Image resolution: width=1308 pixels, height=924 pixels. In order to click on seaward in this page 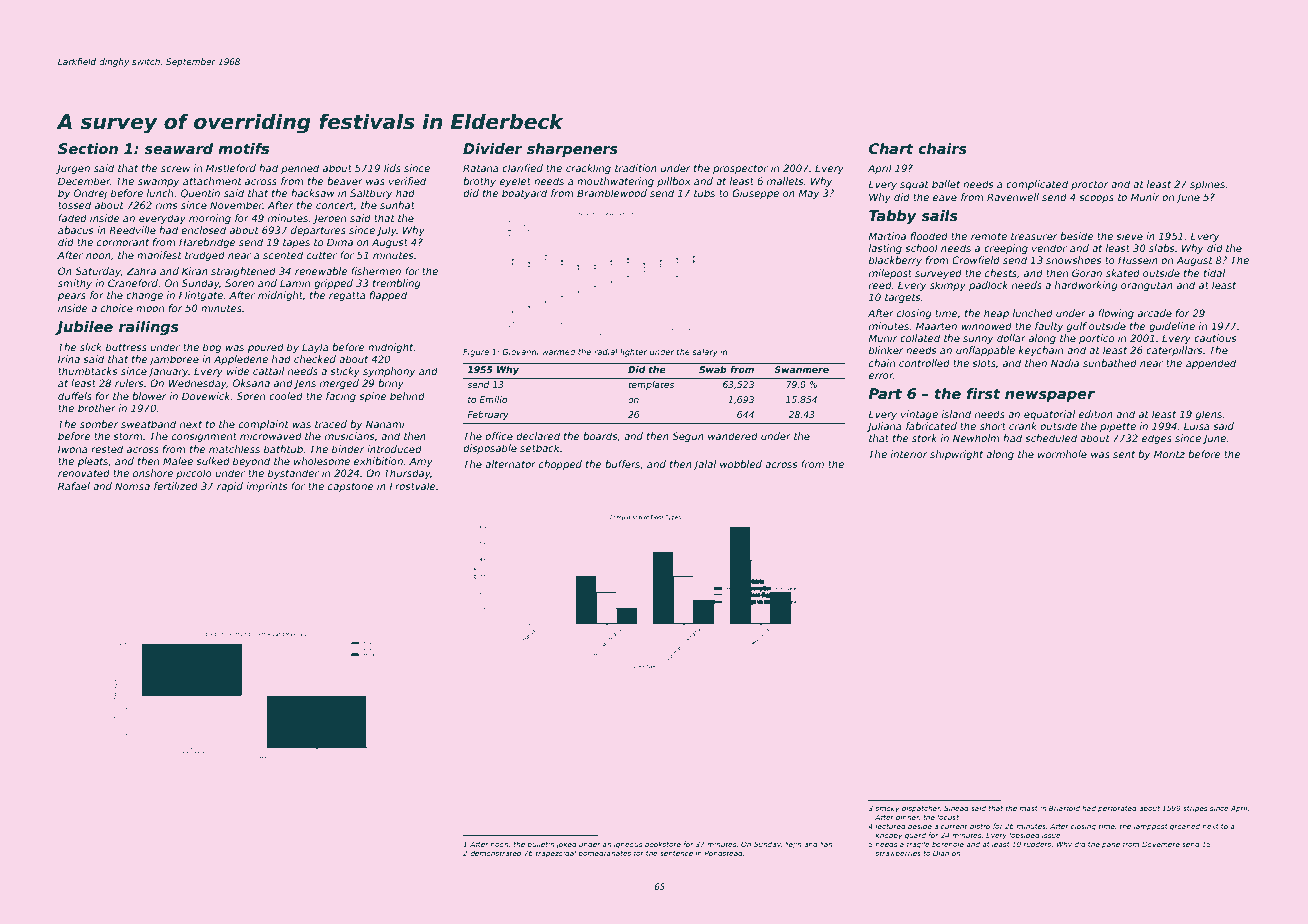, I will do `click(178, 148)`.
